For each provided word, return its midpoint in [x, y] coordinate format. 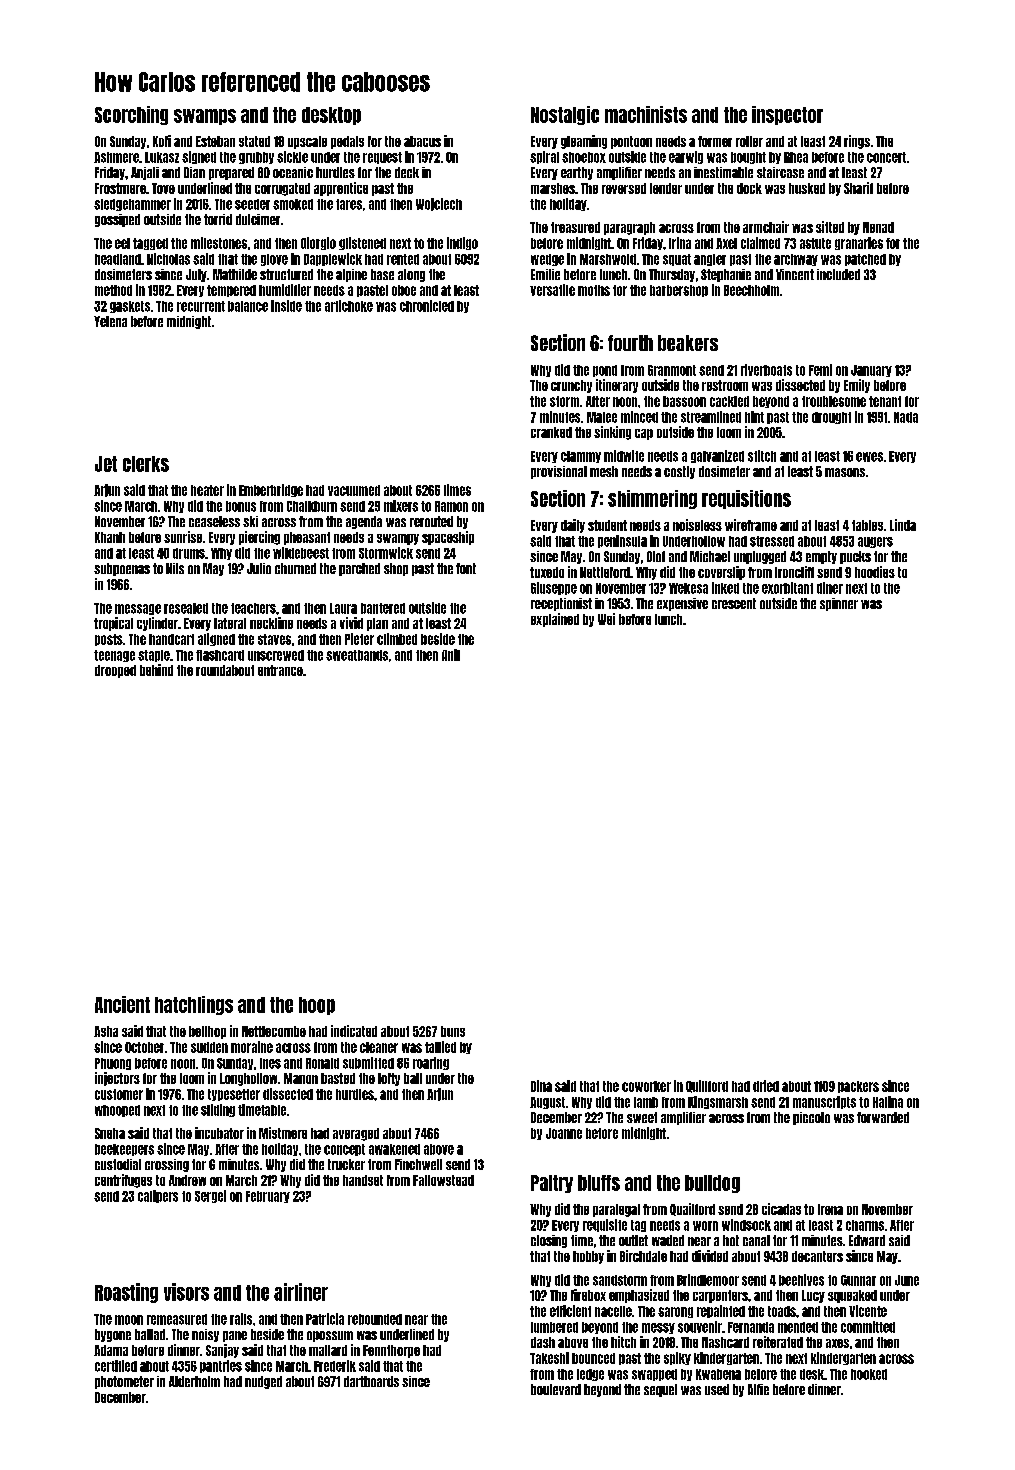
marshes [553, 188]
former [715, 141]
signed [199, 157]
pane [235, 1336]
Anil [451, 655]
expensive [682, 604]
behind [156, 670]
